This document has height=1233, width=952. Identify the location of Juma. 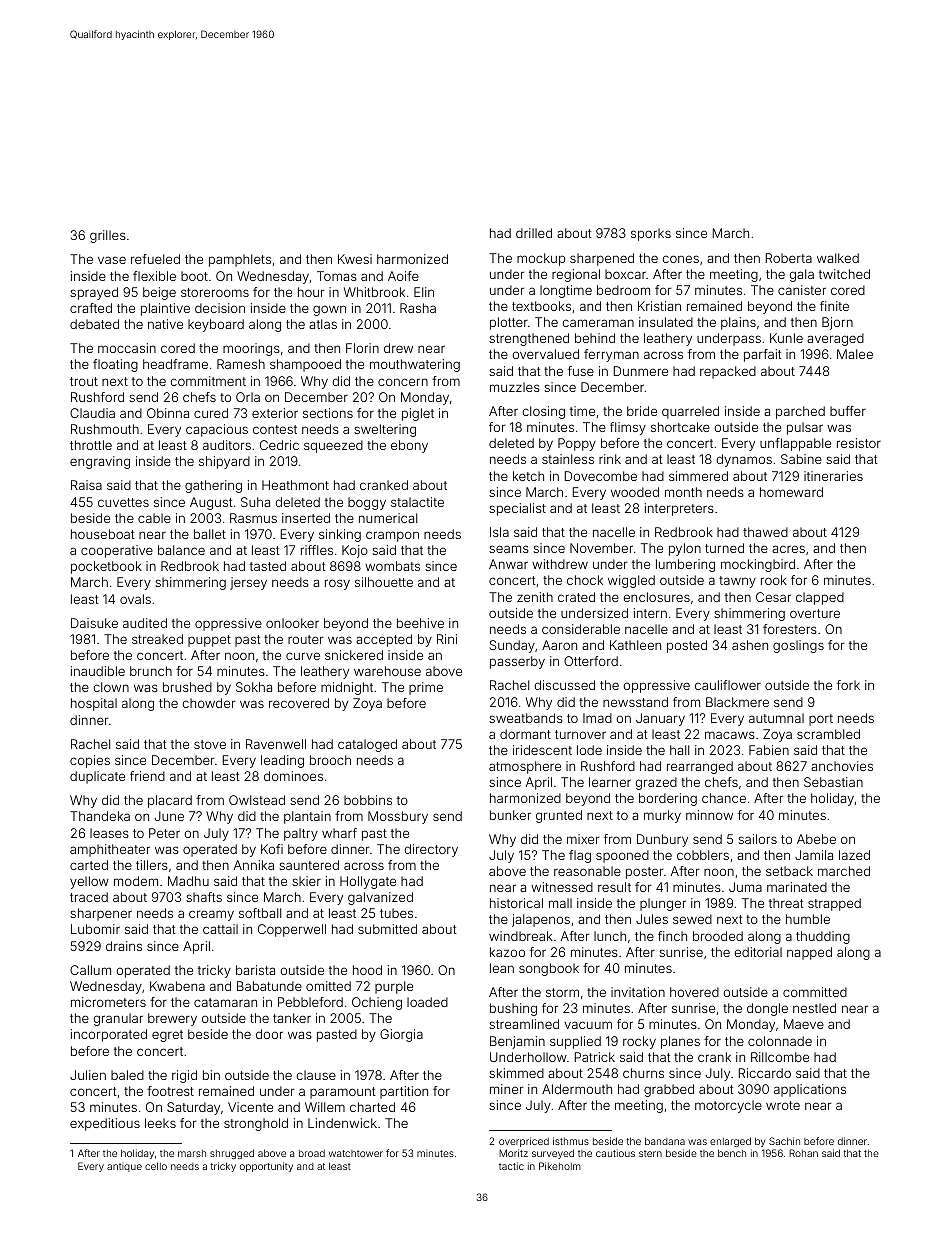
(745, 887).
